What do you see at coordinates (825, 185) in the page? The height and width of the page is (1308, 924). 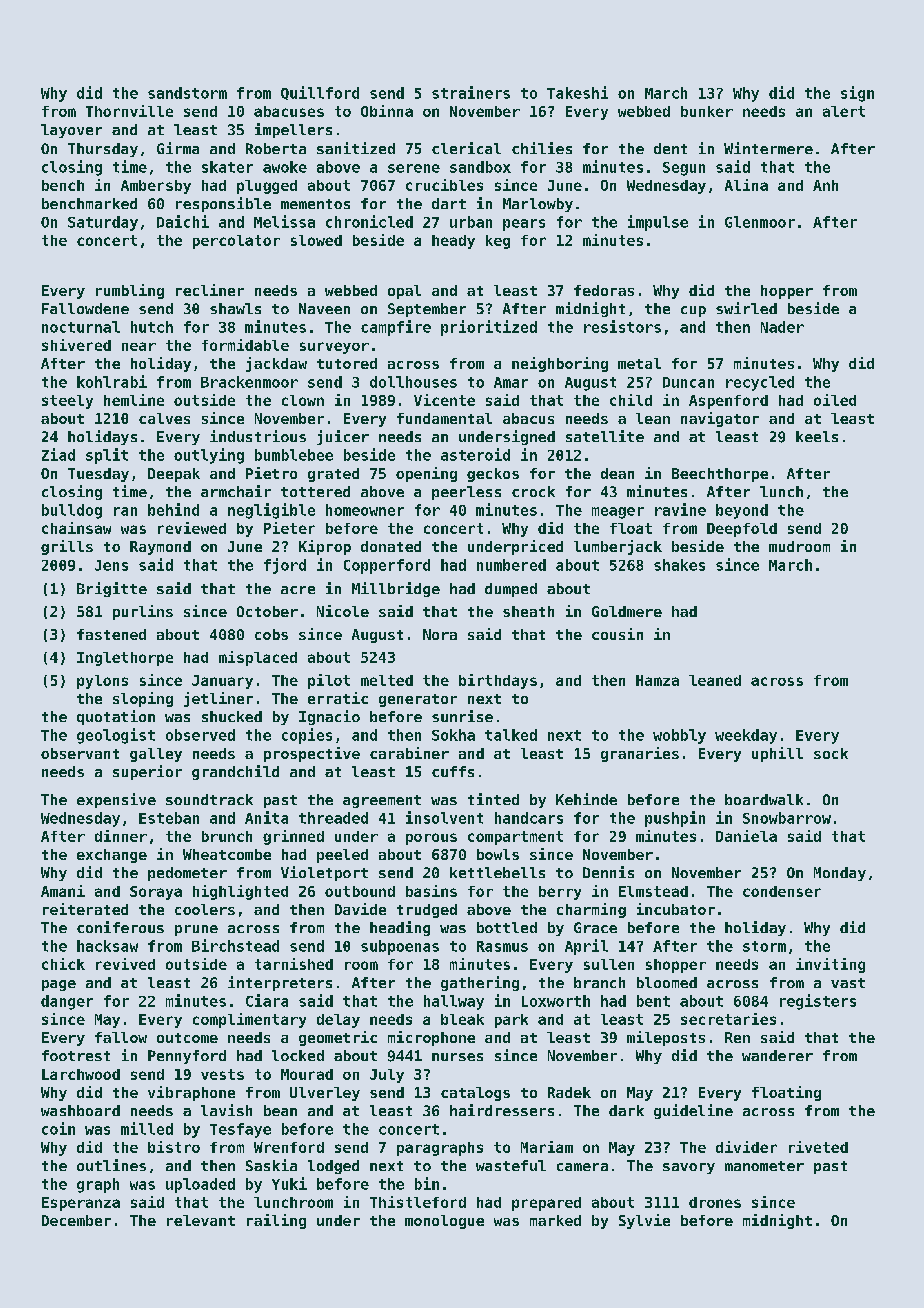 I see `Anh` at bounding box center [825, 185].
